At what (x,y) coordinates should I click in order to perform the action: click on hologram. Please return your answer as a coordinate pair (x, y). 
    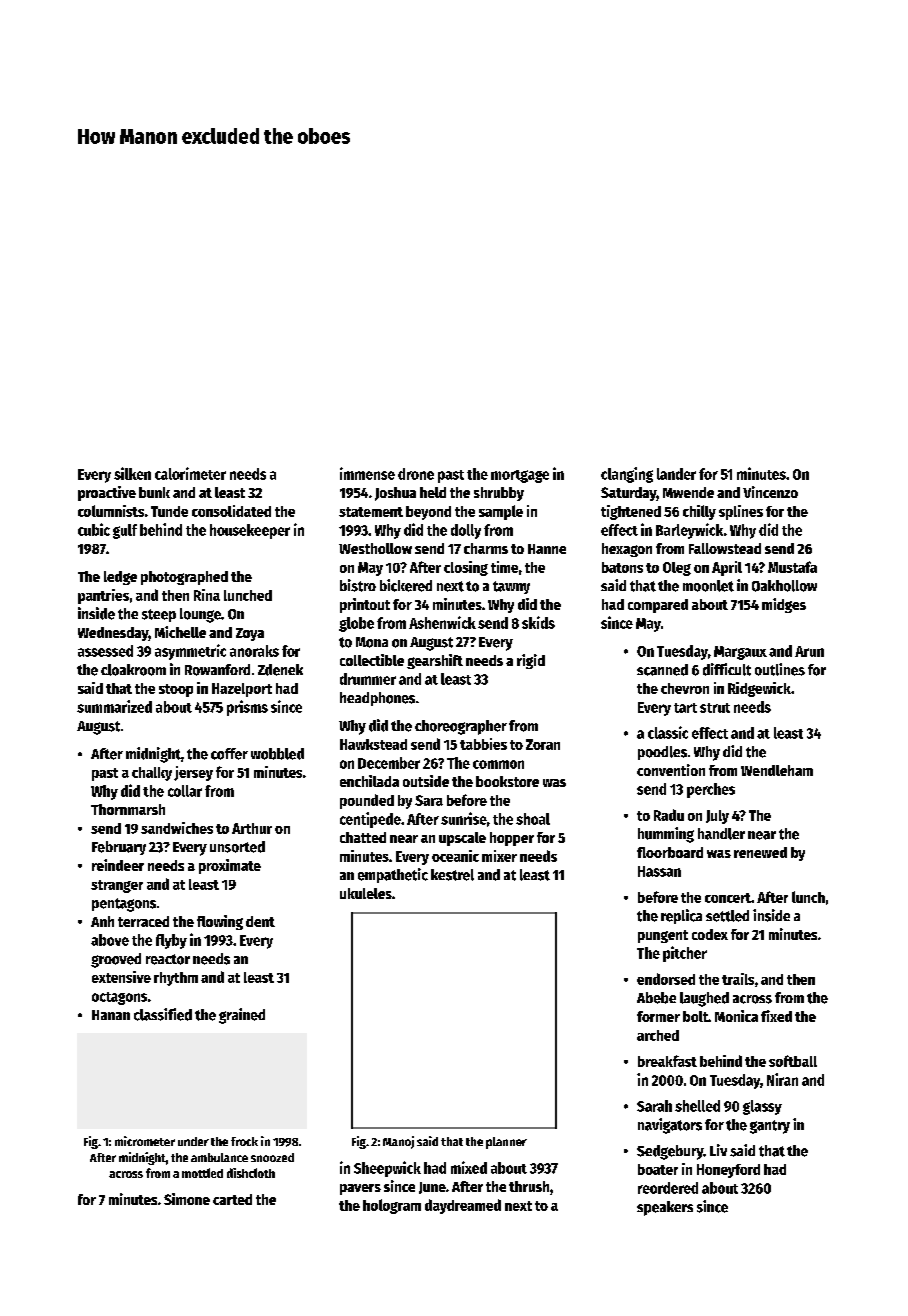
    Looking at the image, I should click on (392, 1206).
